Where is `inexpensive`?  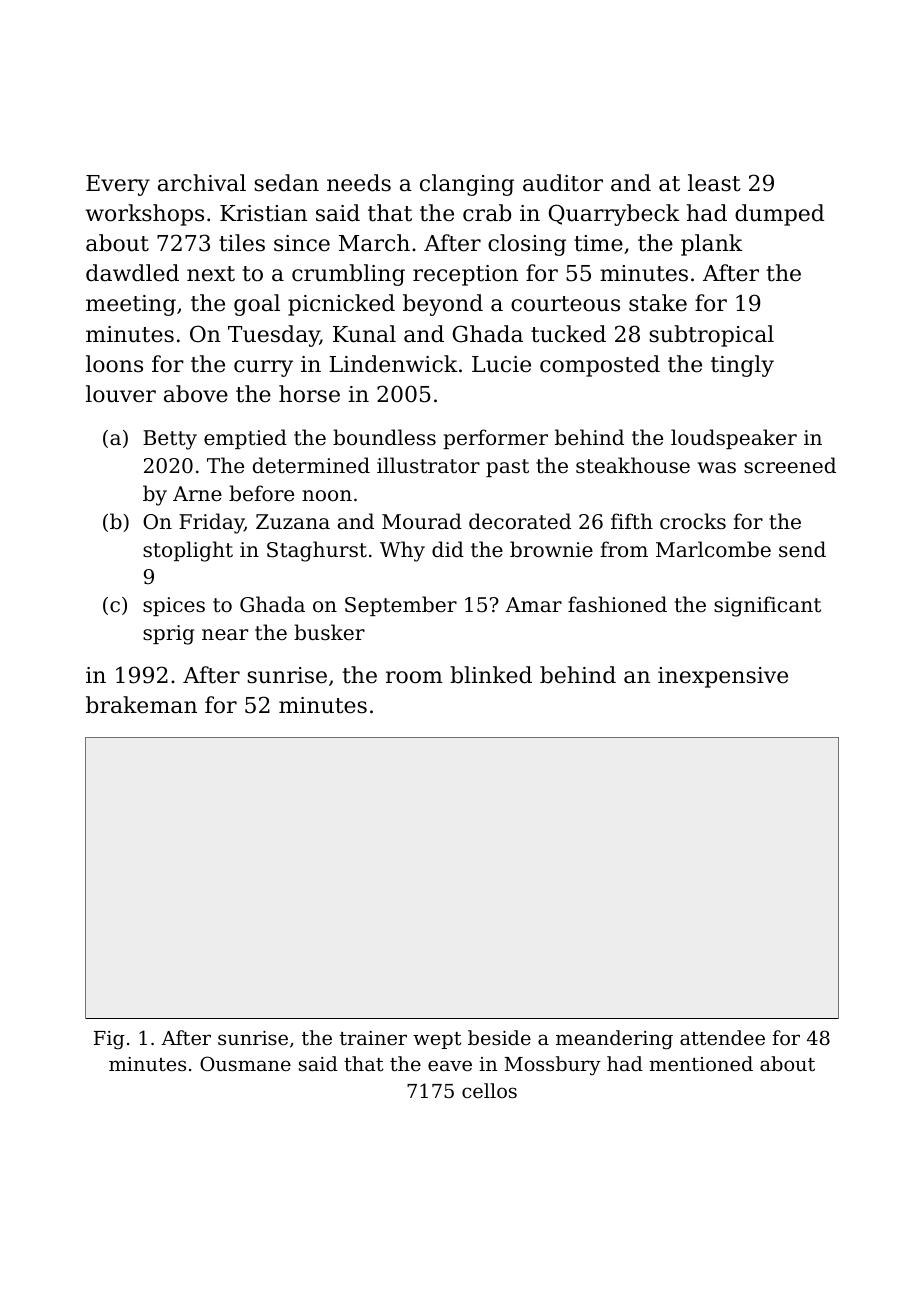 inexpensive is located at coordinates (723, 677).
